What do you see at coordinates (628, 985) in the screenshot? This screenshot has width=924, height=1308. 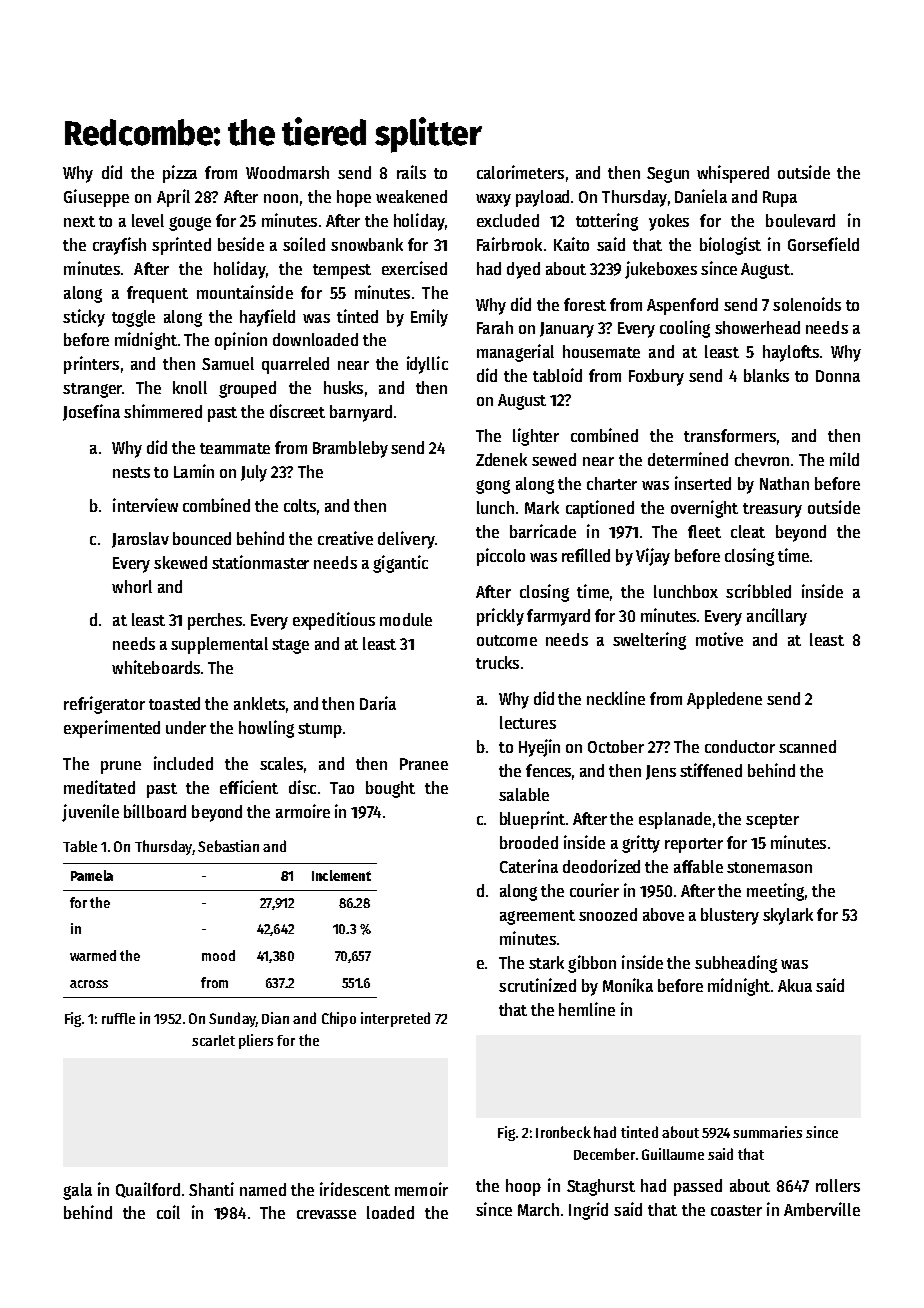 I see `Monika` at bounding box center [628, 985].
